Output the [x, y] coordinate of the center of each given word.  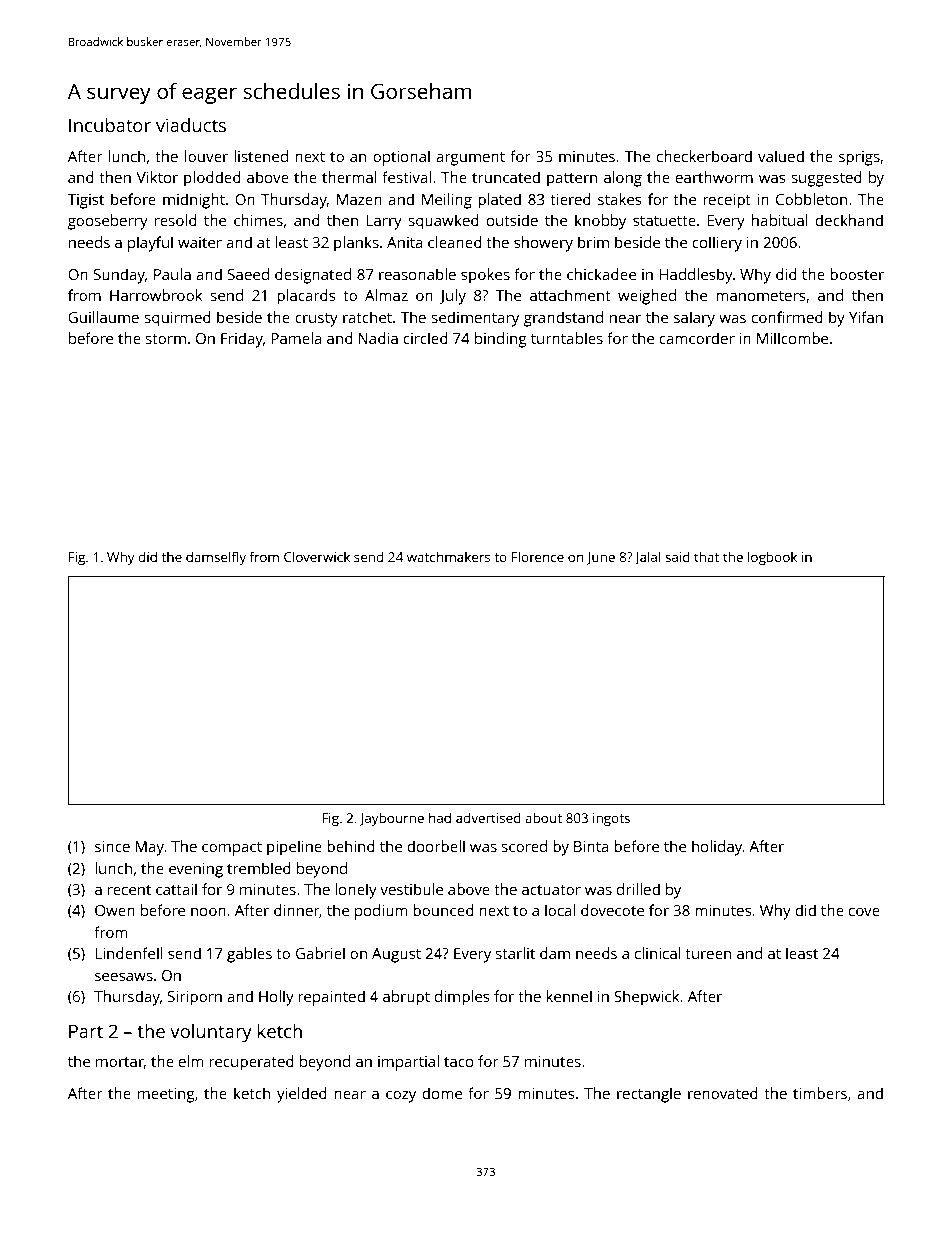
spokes [485, 276]
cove [864, 912]
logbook [772, 558]
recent [129, 890]
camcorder [697, 338]
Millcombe [792, 338]
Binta [591, 846]
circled [425, 338]
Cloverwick [317, 556]
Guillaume [103, 317]
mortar [120, 1063]
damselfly [216, 558]
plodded [212, 179]
